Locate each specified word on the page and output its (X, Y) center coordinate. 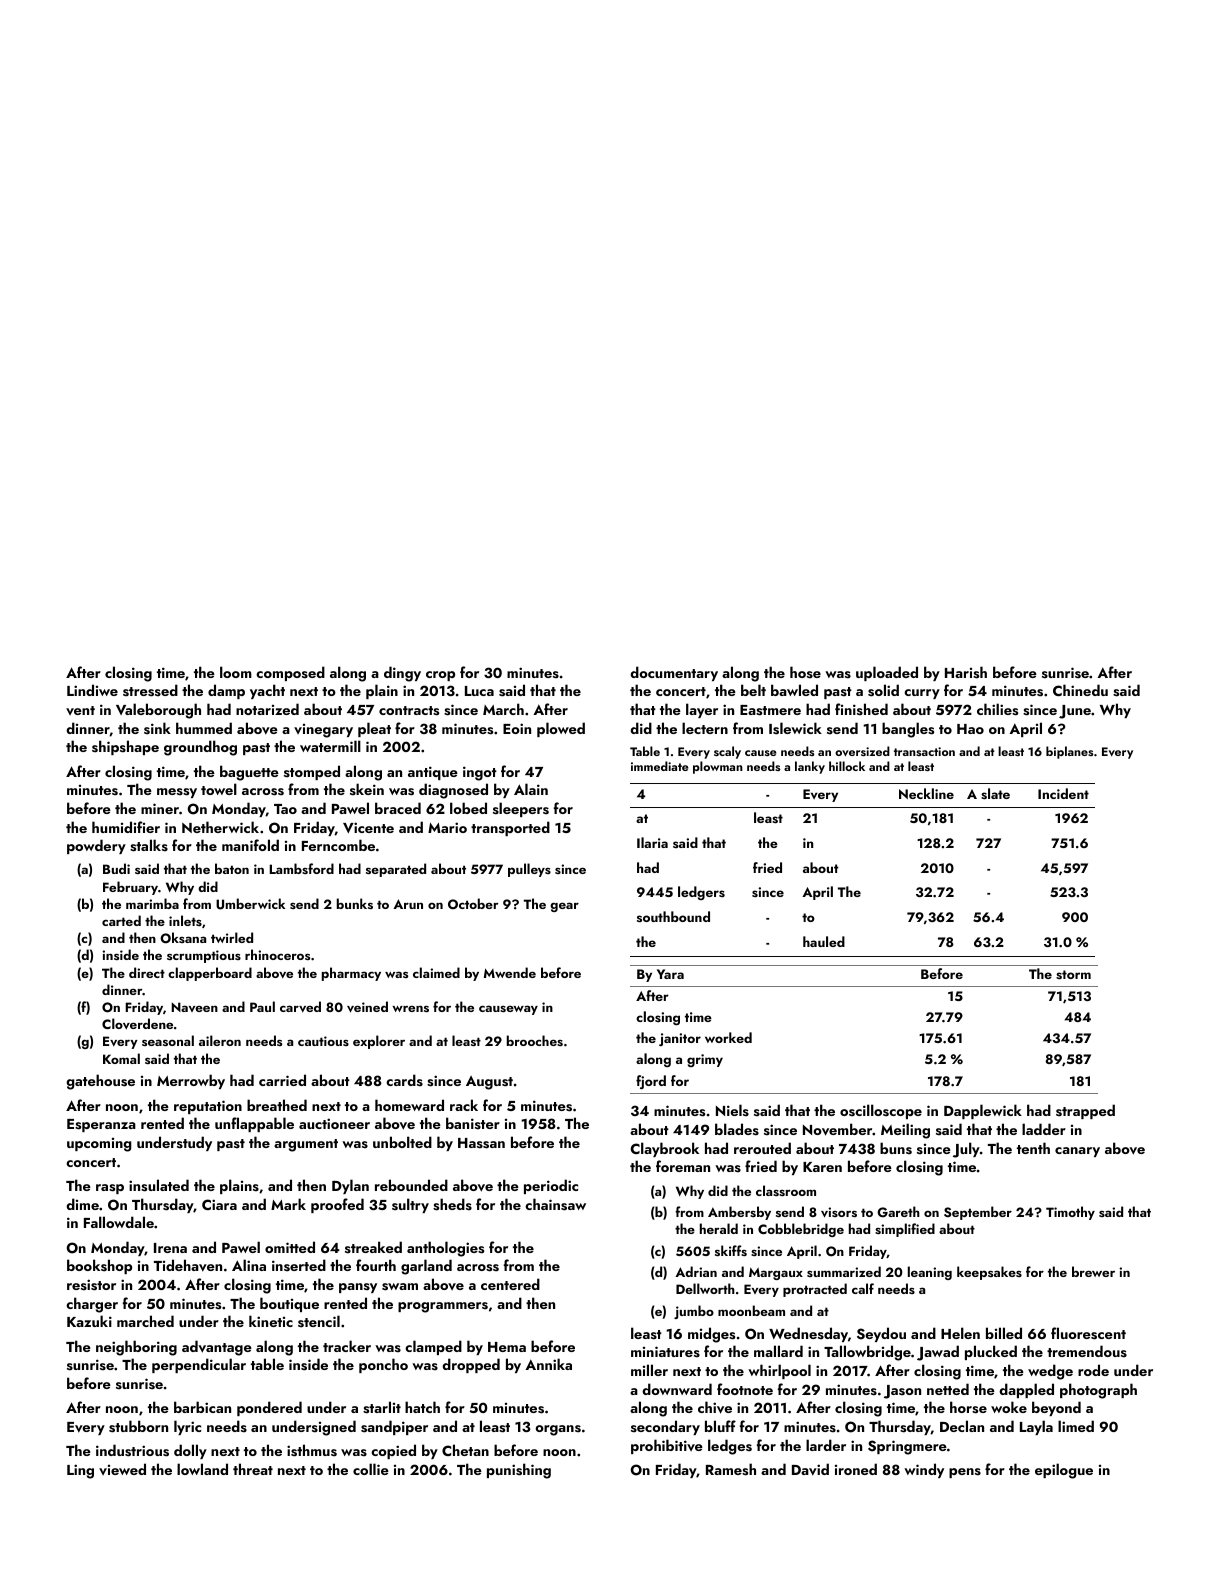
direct (147, 972)
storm (1073, 975)
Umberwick (250, 904)
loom (236, 672)
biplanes (1069, 752)
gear (564, 907)
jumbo (694, 1312)
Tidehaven (188, 1265)
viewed (122, 1469)
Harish (966, 672)
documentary (674, 673)
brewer (1093, 1271)
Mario (447, 827)
